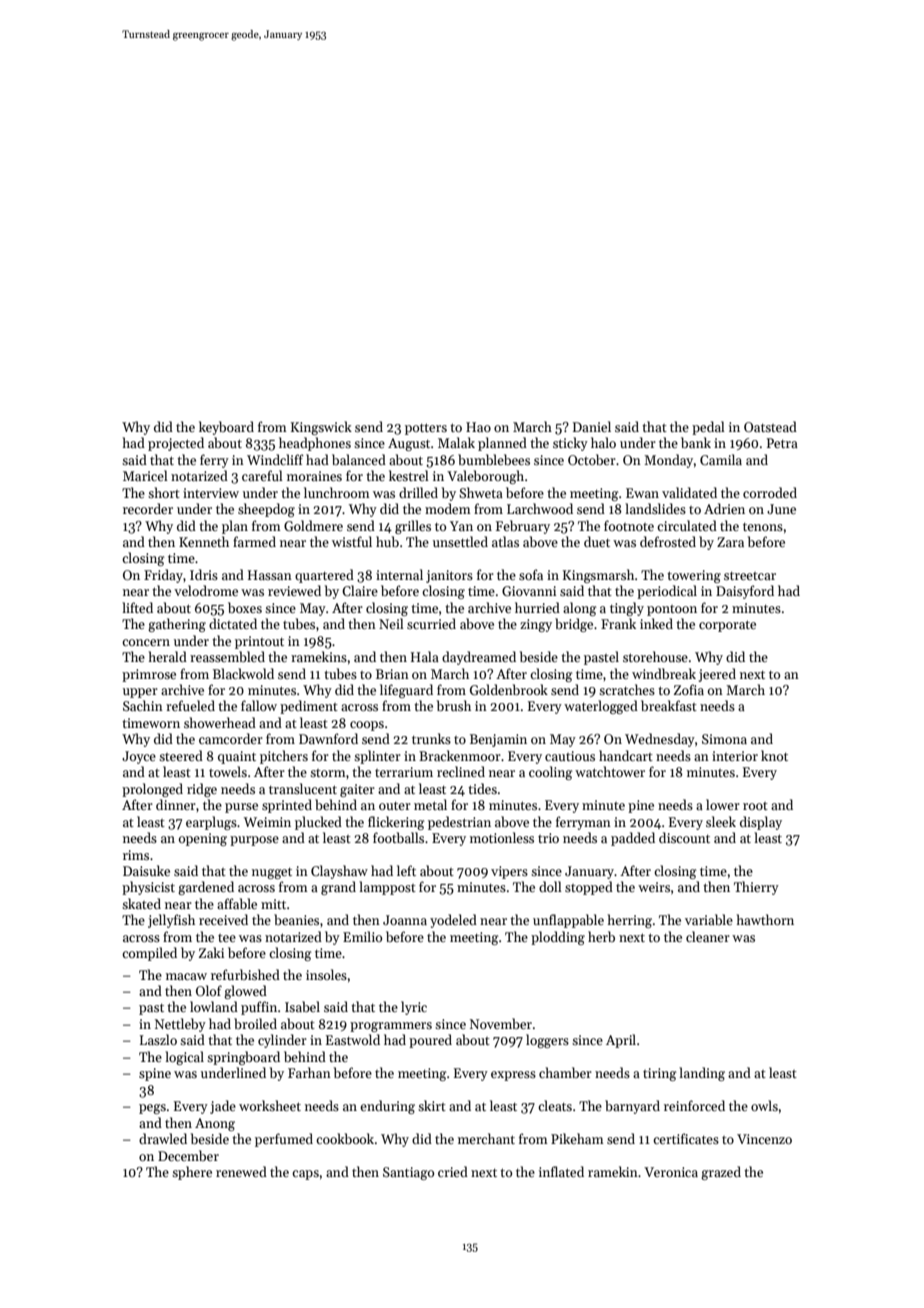 This page has height=1308, width=924. Describe the element at coordinates (774, 755) in the page. I see `knot` at that location.
